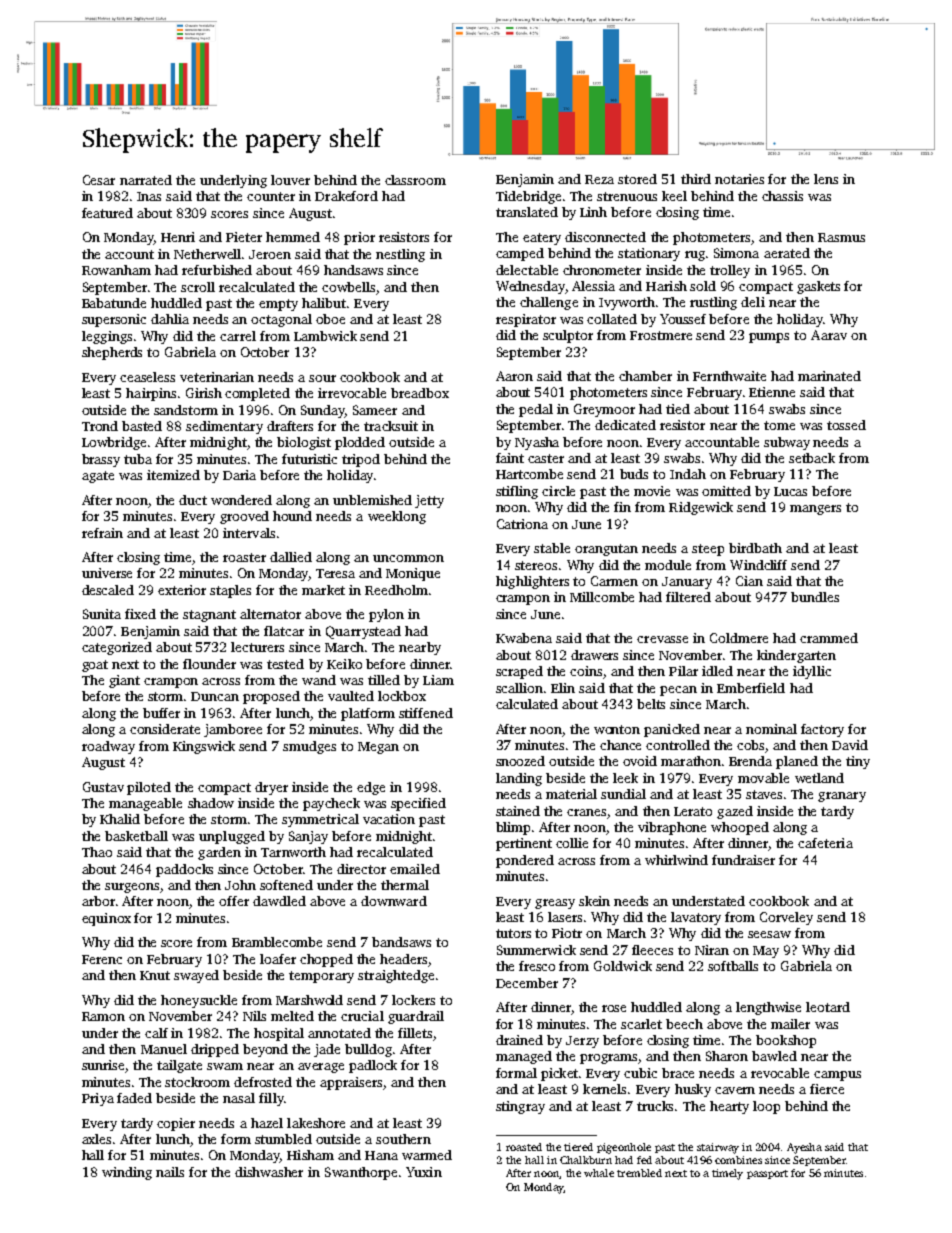 Image resolution: width=952 pixels, height=1233 pixels. What do you see at coordinates (818, 287) in the page?
I see `gaskets` at bounding box center [818, 287].
